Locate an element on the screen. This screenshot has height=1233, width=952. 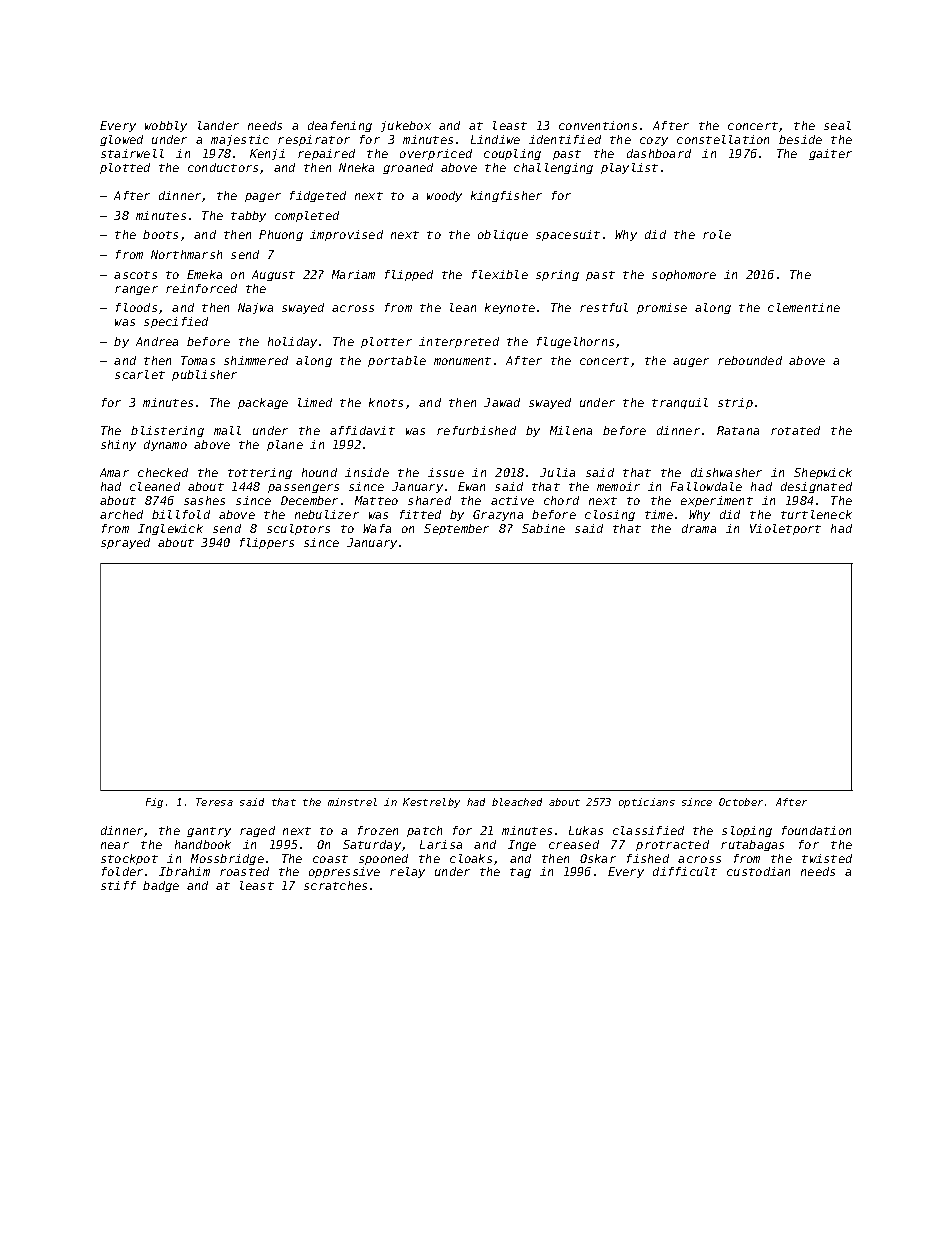
spring is located at coordinates (557, 275).
